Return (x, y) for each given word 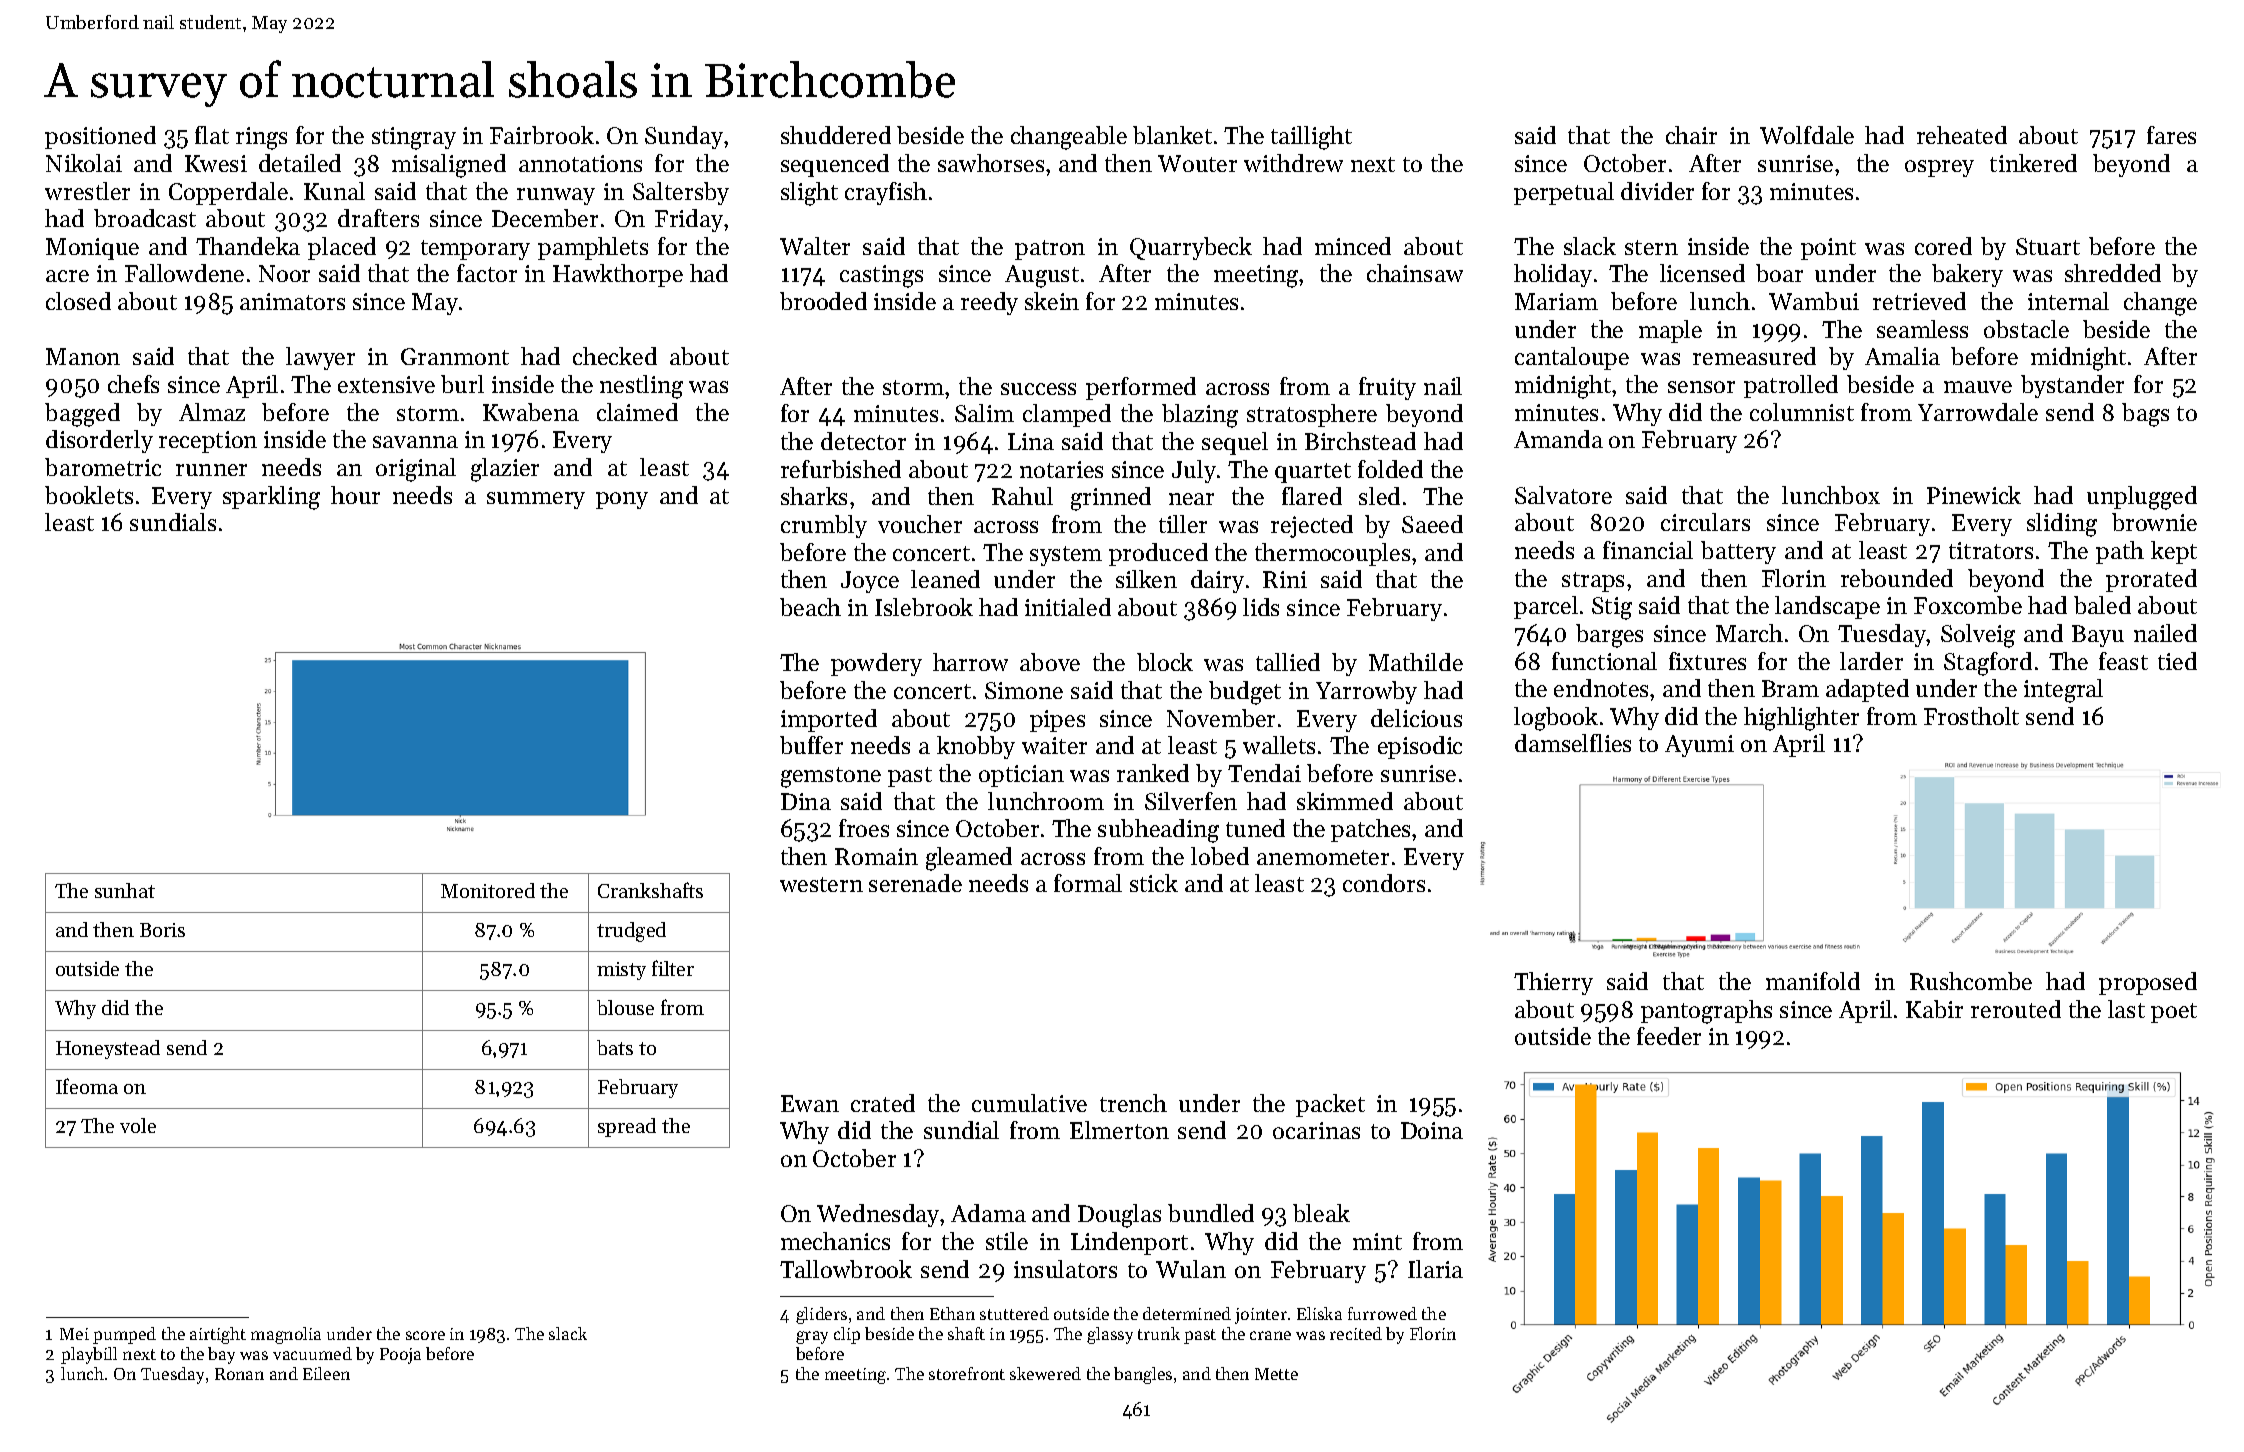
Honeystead (108, 1049)
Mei (74, 1334)
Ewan (810, 1103)
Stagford (1988, 664)
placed (342, 248)
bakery (1967, 275)
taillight (1311, 138)
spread (627, 1127)
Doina (1432, 1130)
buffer (811, 745)
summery (536, 500)
